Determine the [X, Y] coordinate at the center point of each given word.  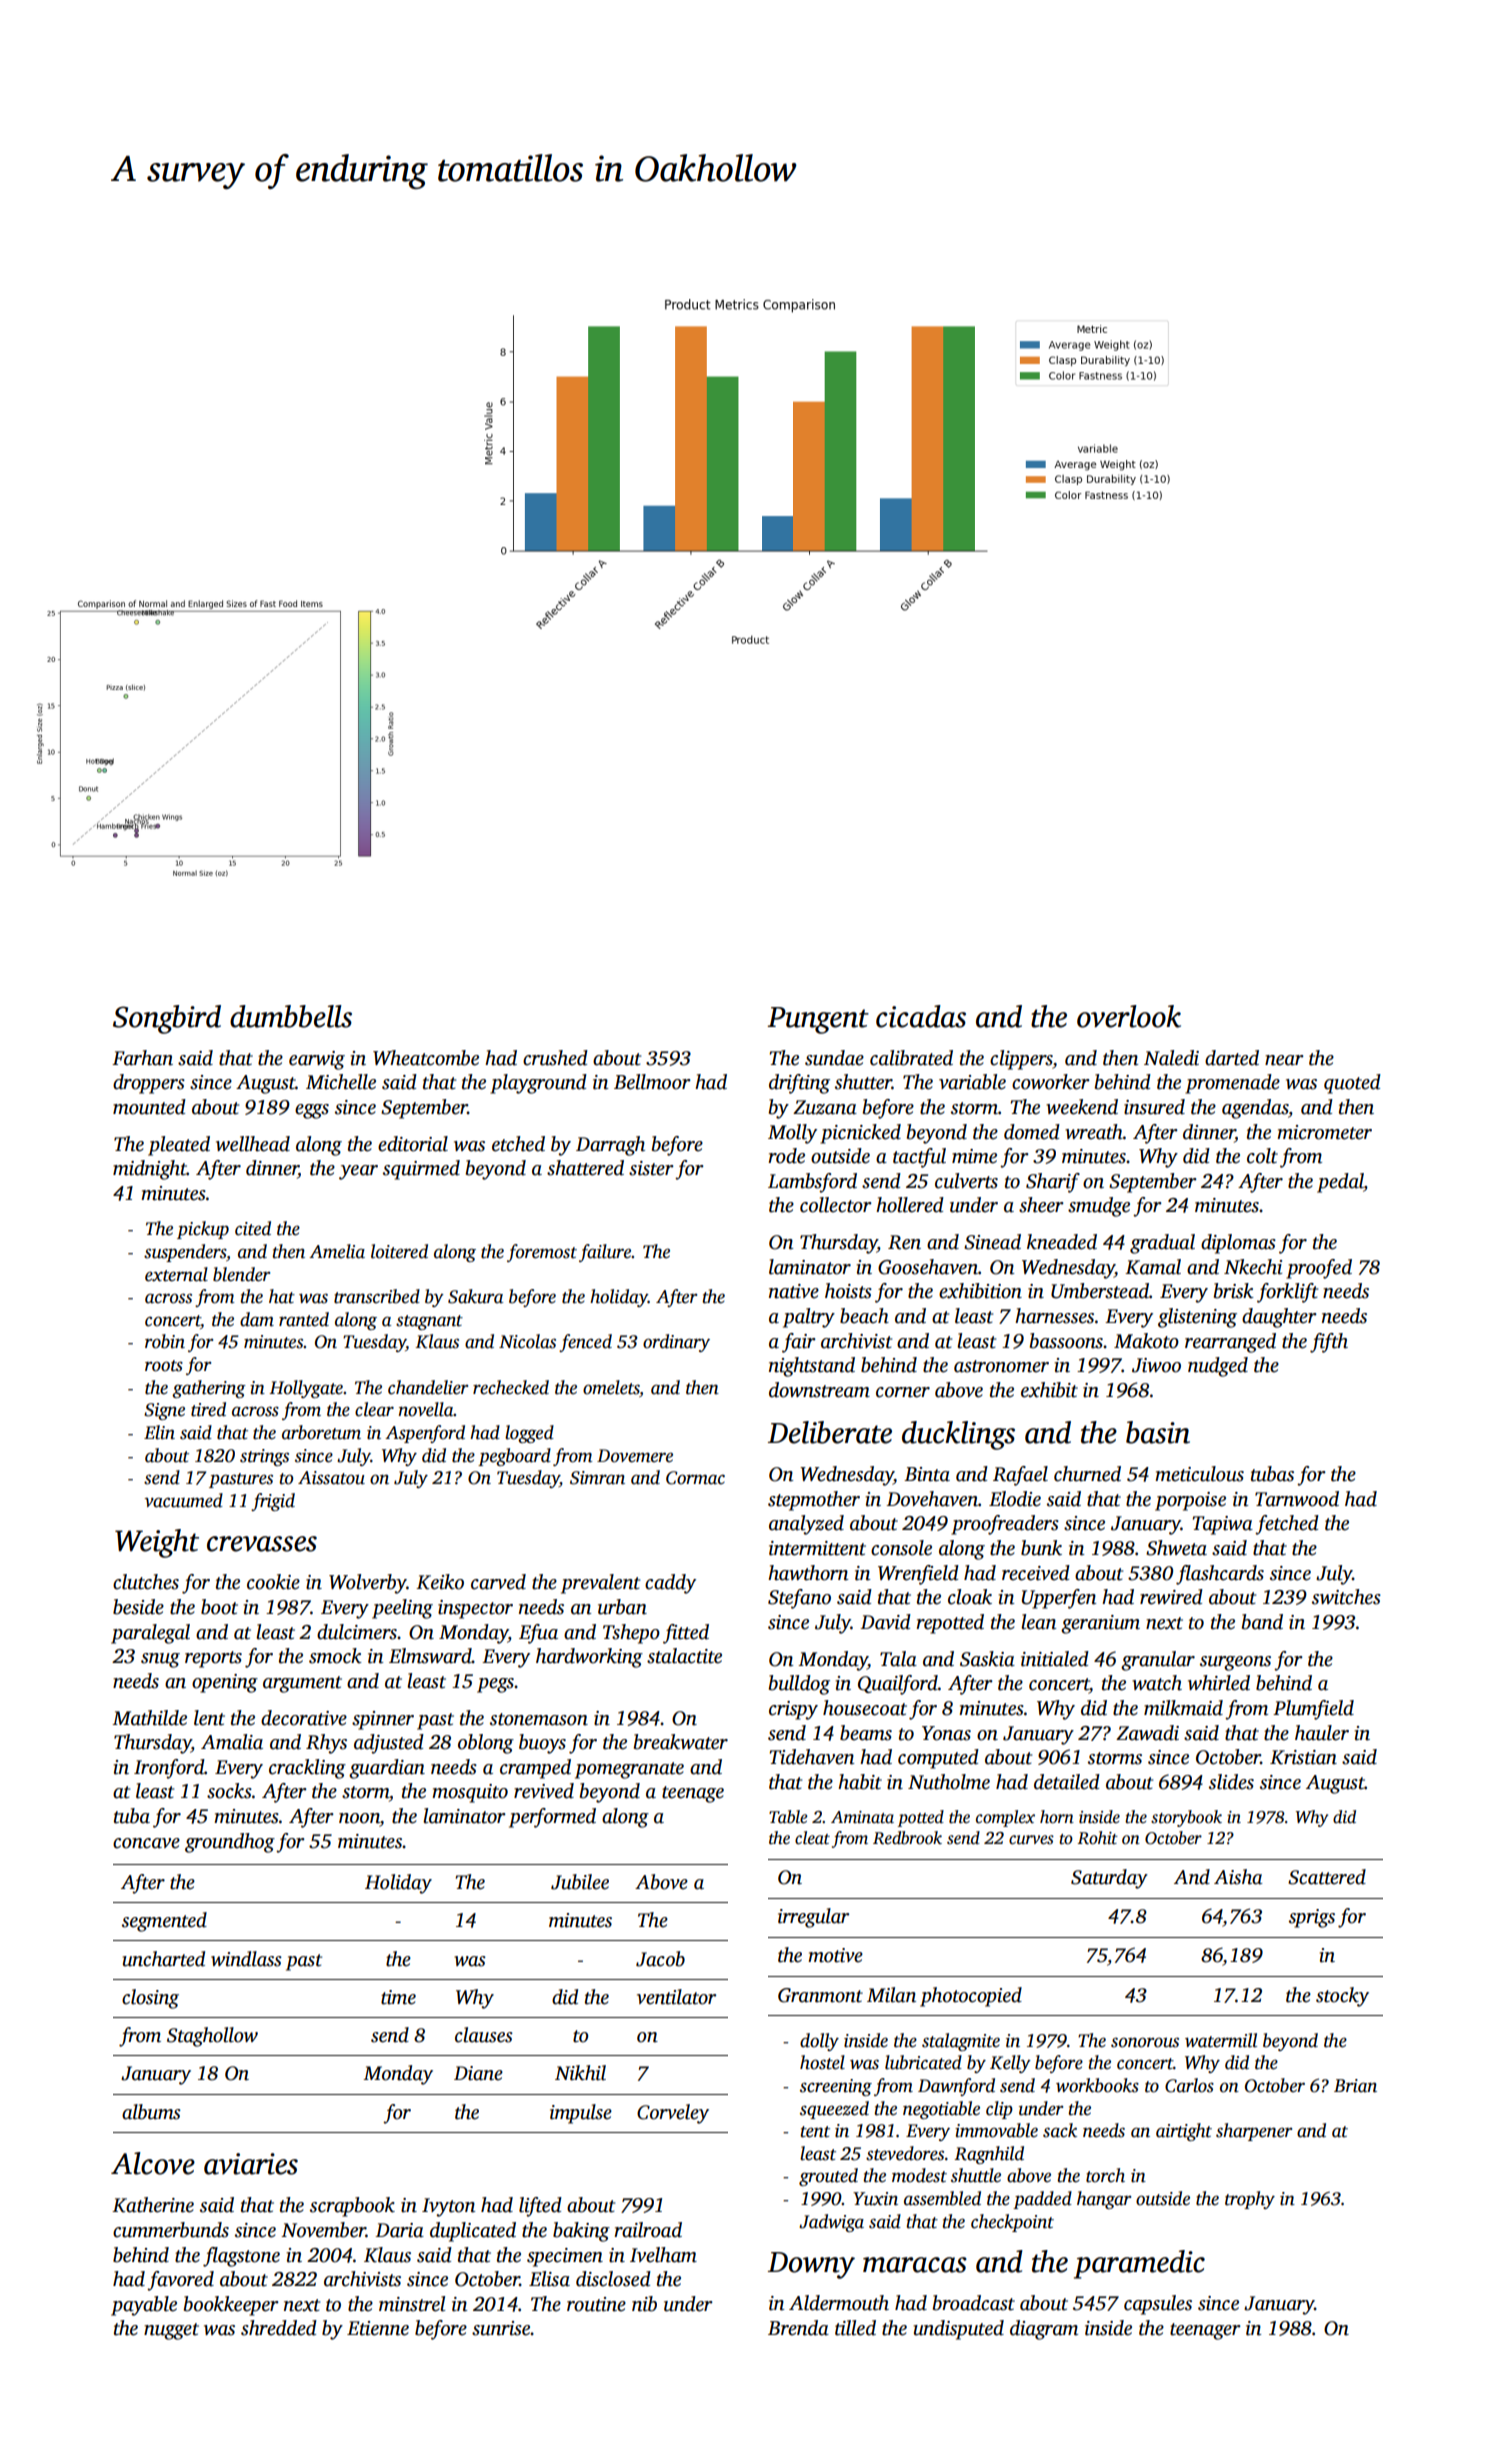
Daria [399, 2230]
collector [836, 1205]
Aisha [1238, 1877]
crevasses [262, 1544]
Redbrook [907, 1838]
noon [359, 1818]
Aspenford [425, 1434]
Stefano [799, 1599]
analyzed [806, 1525]
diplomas [1238, 1244]
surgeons [1235, 1663]
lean [1038, 1622]
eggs [312, 1111]
